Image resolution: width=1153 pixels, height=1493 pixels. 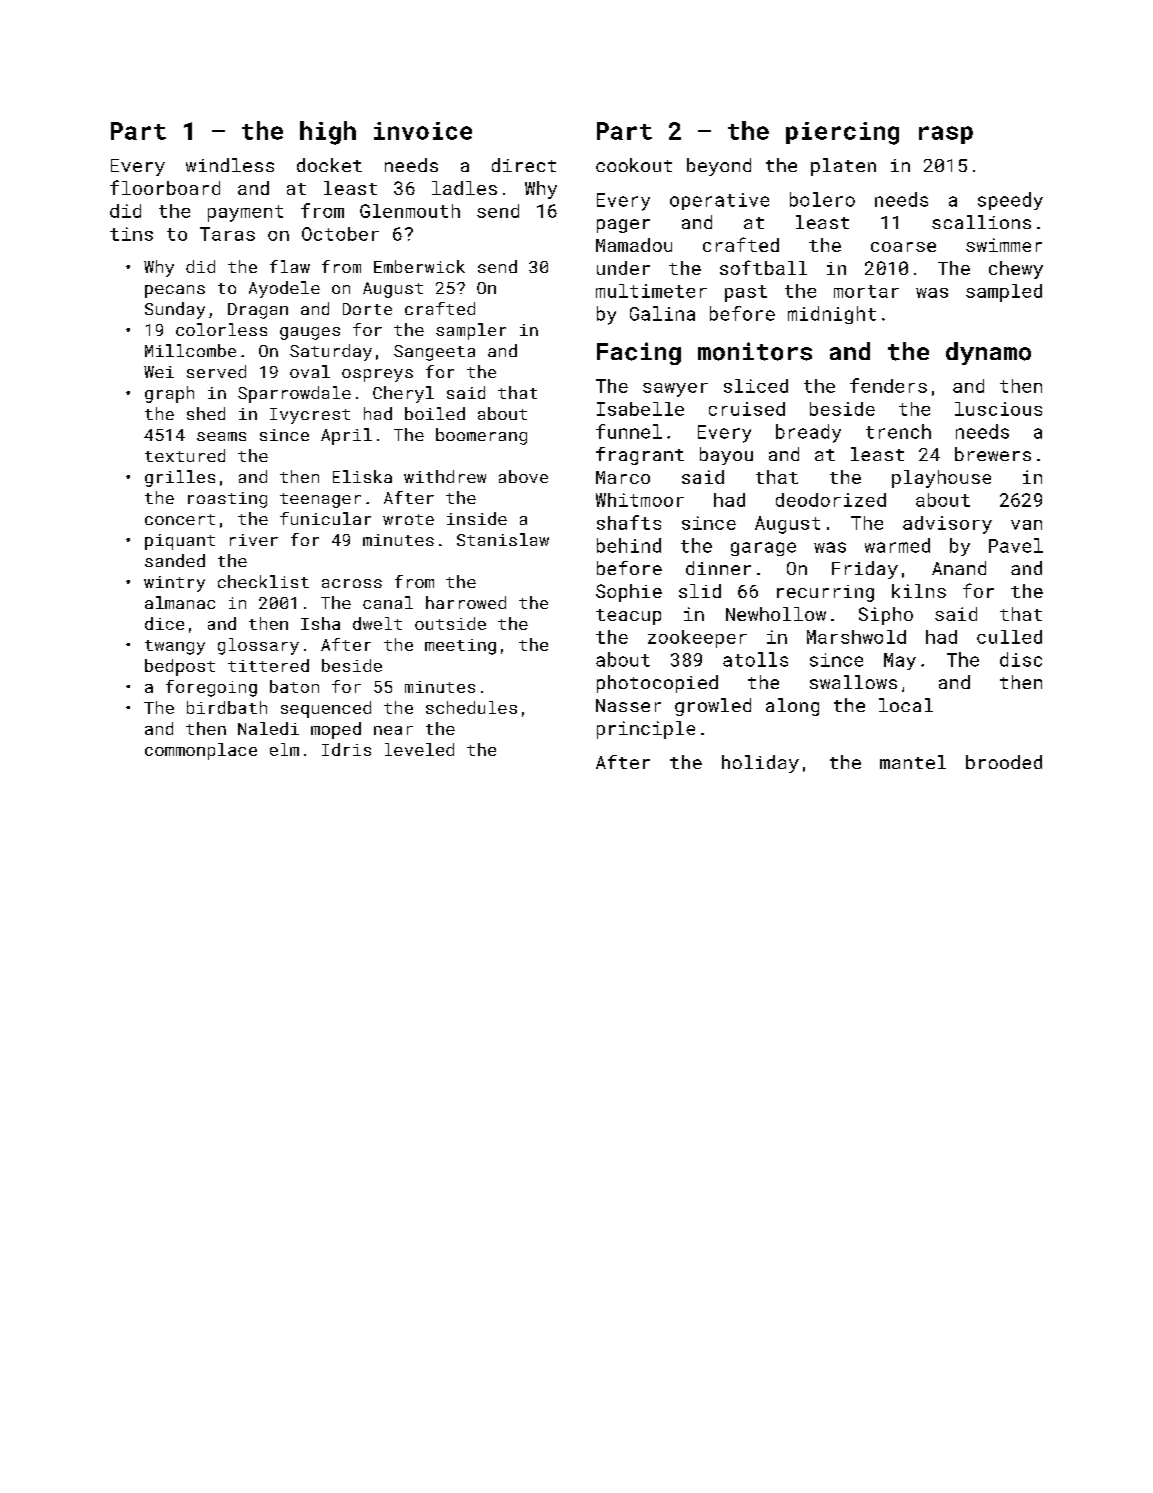 I want to click on rasp, so click(x=946, y=135).
